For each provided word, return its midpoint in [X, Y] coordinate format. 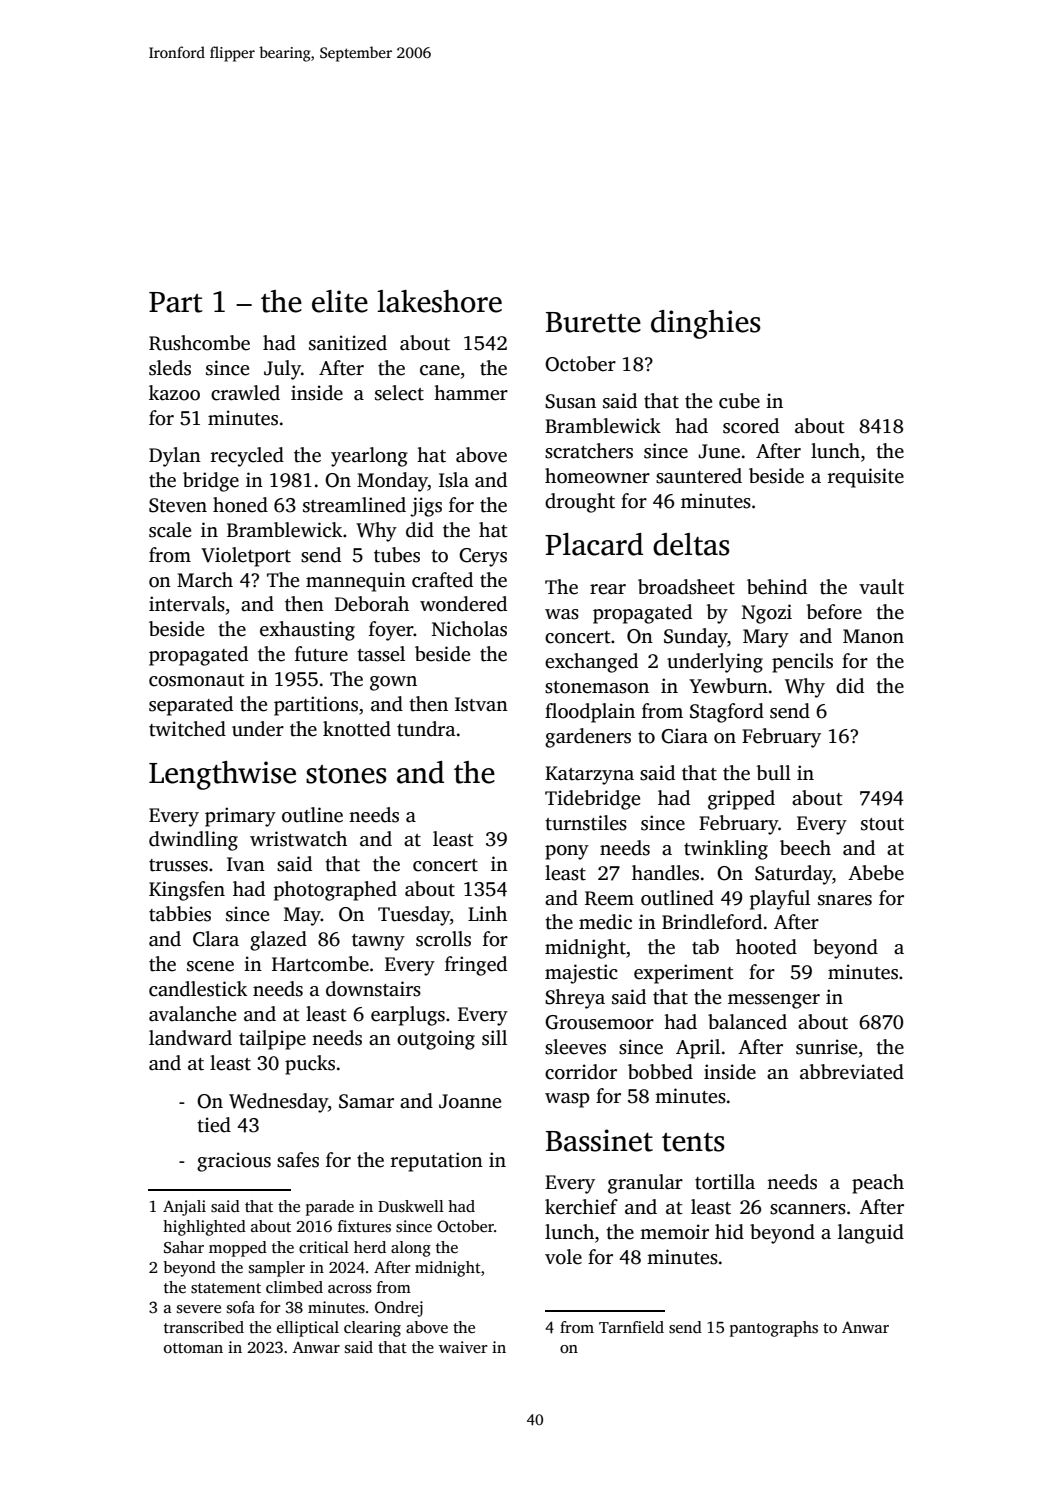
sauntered [699, 476]
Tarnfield [631, 1327]
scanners [808, 1209]
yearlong [369, 457]
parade [330, 1208]
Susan [570, 401]
